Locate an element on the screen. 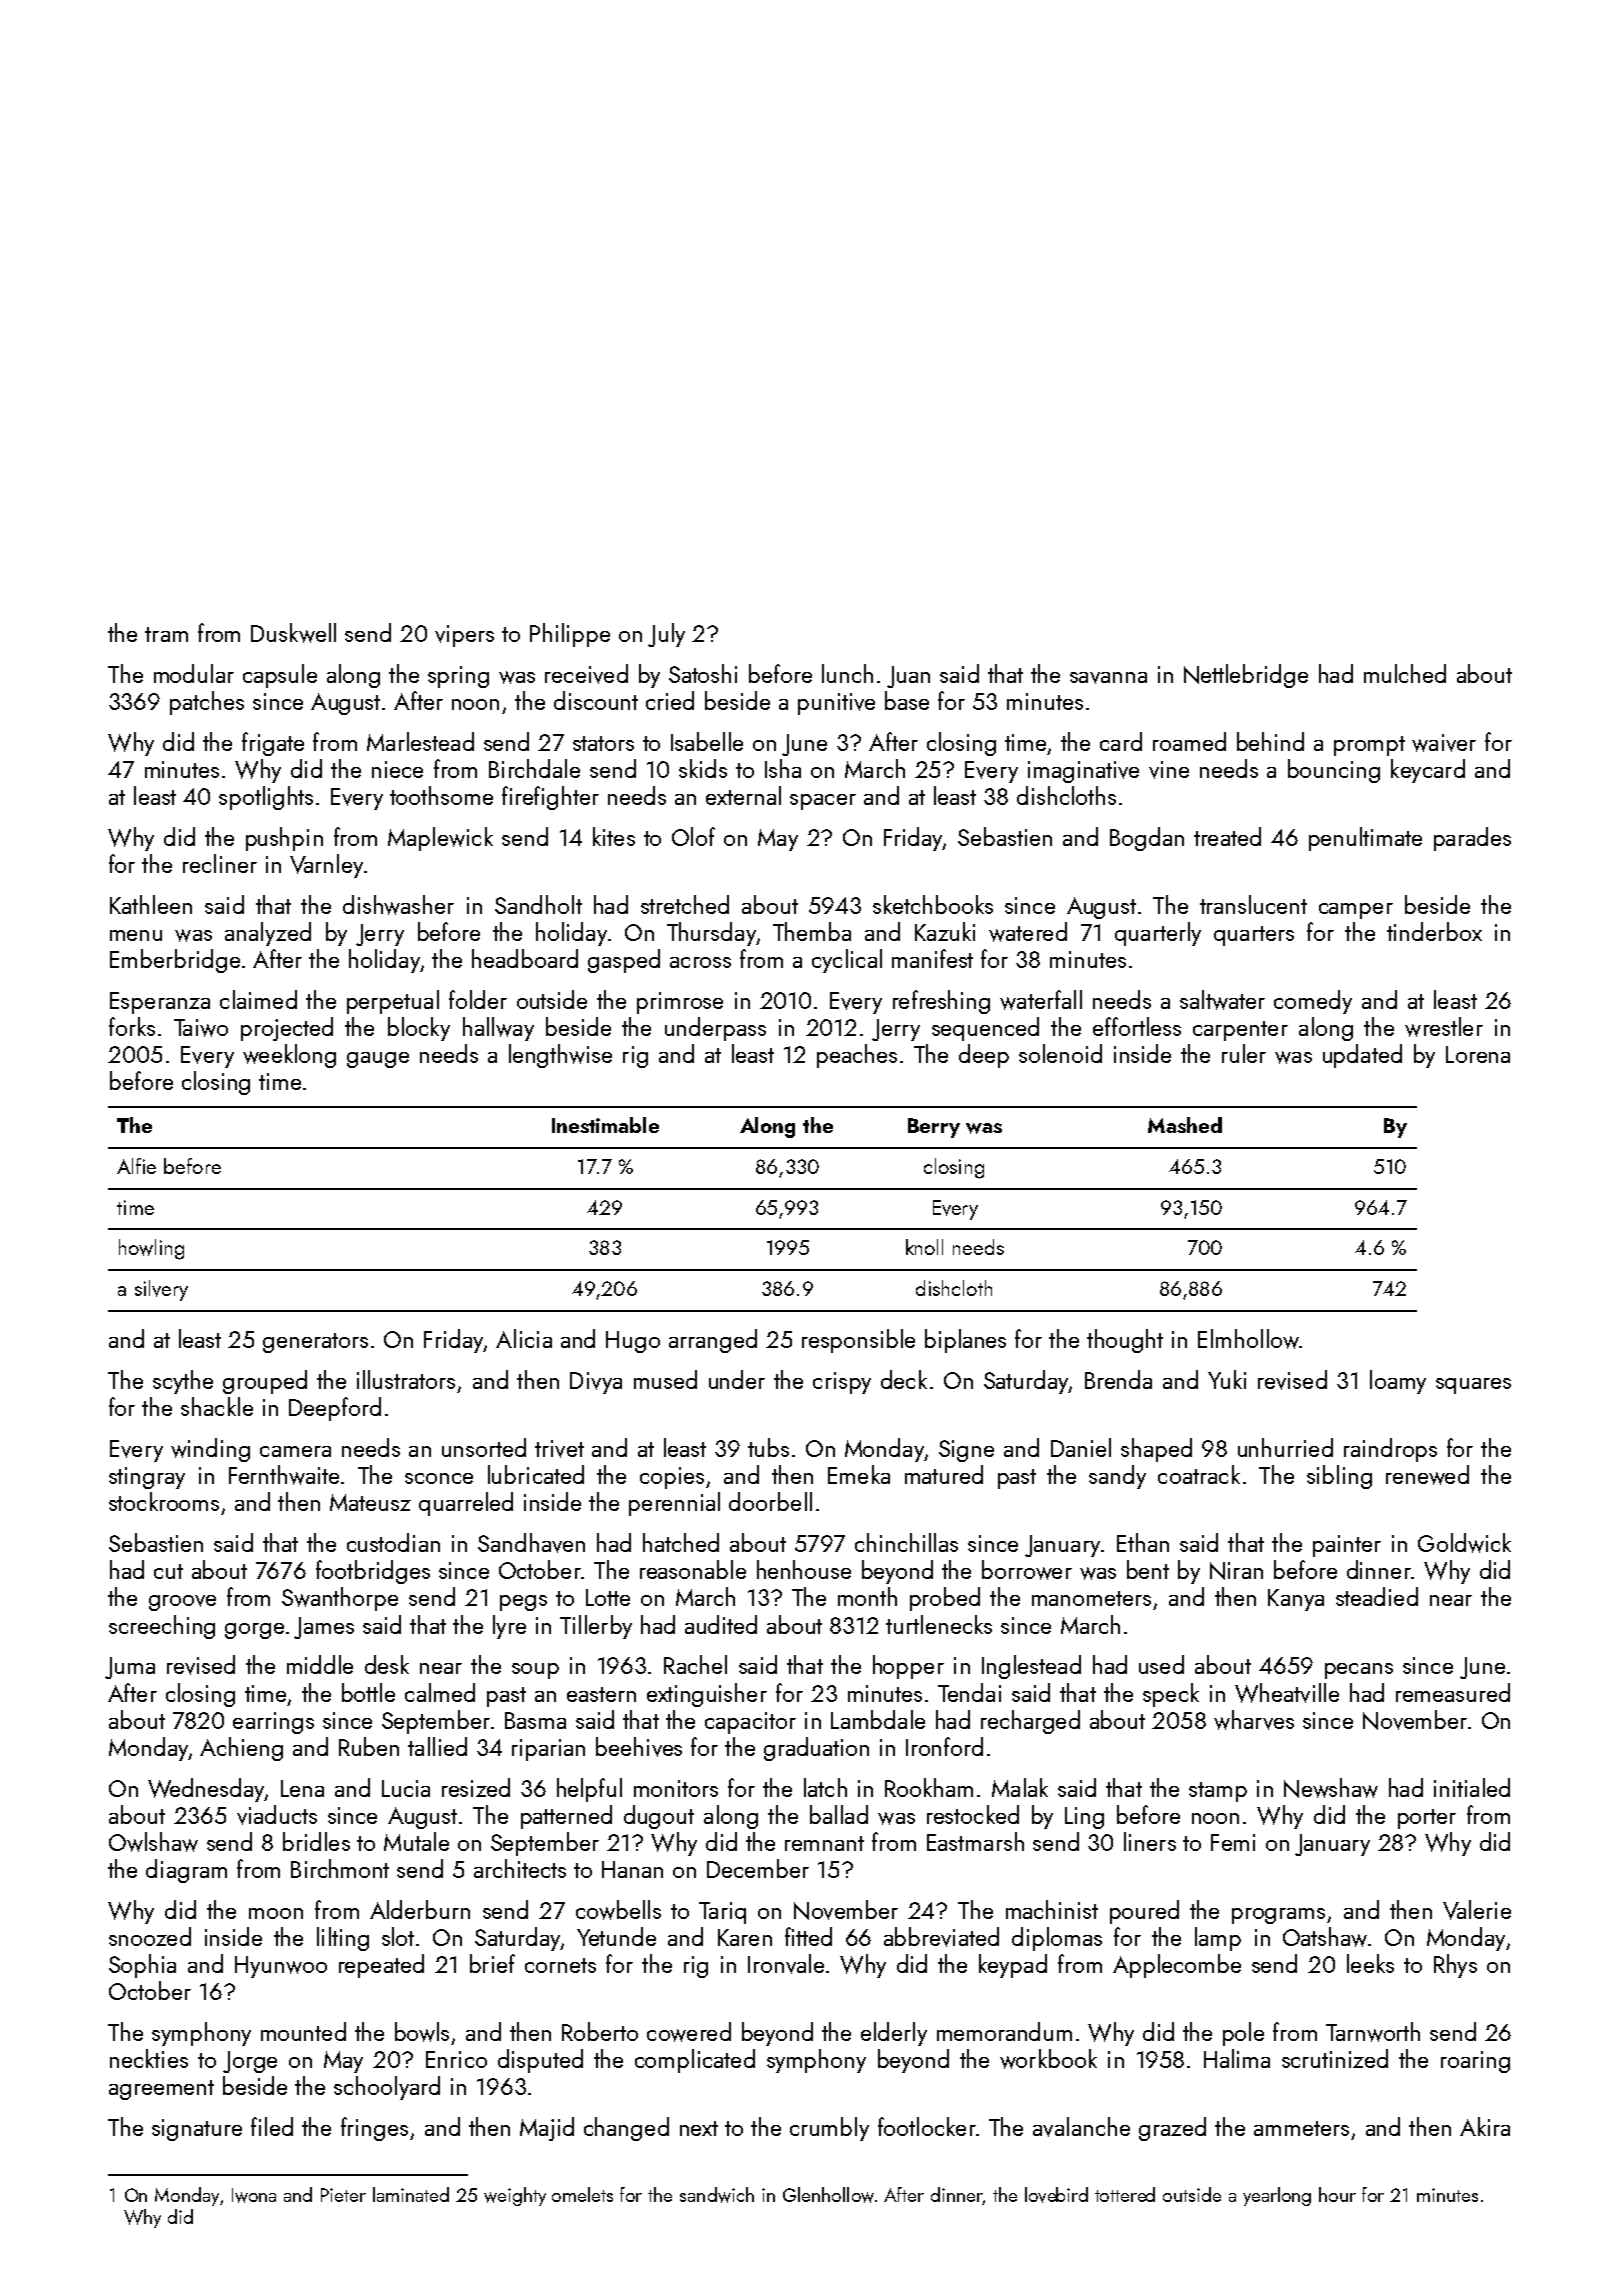  Themba is located at coordinates (812, 931).
